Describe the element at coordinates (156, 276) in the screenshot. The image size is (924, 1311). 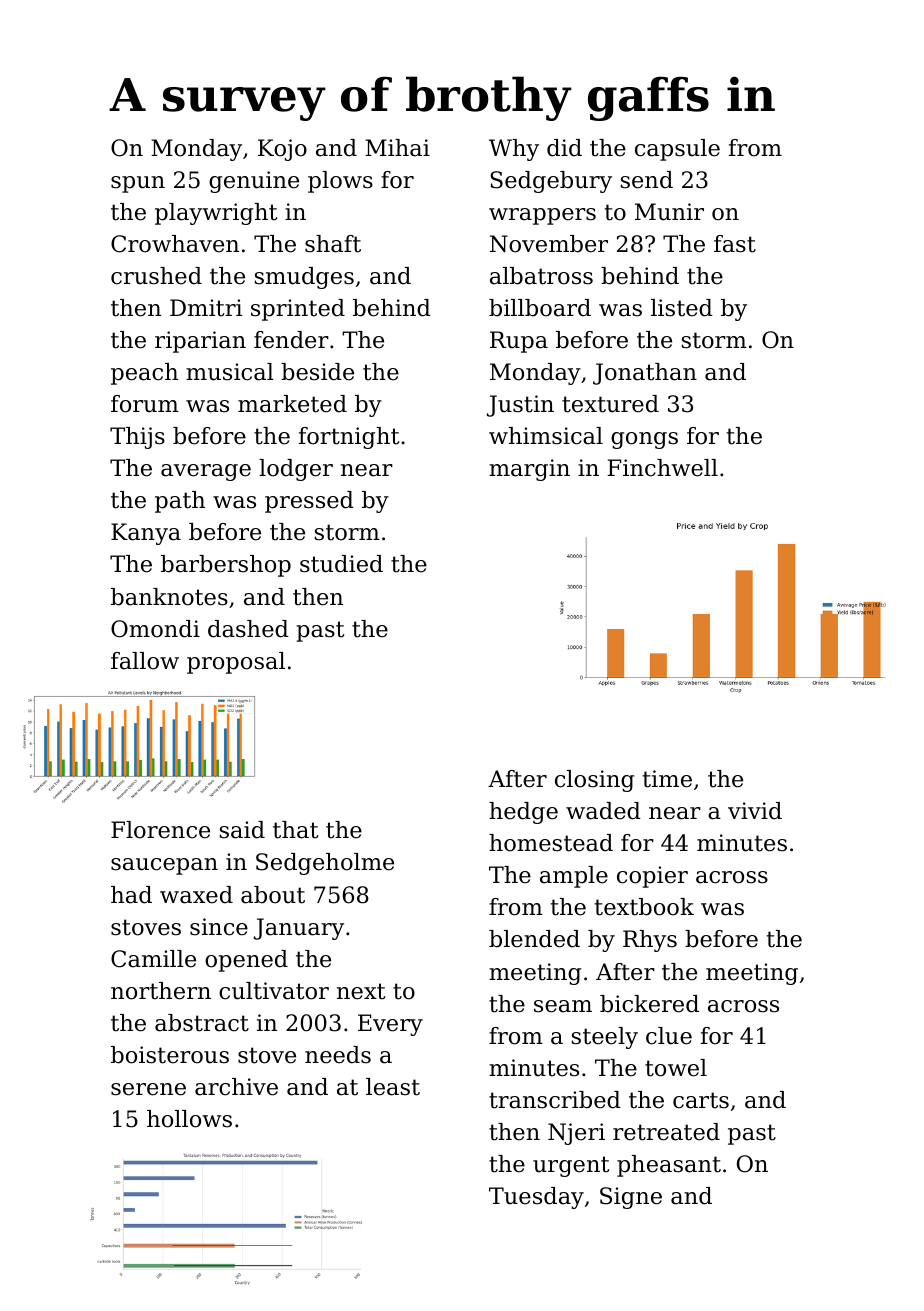
I see `crushed` at that location.
